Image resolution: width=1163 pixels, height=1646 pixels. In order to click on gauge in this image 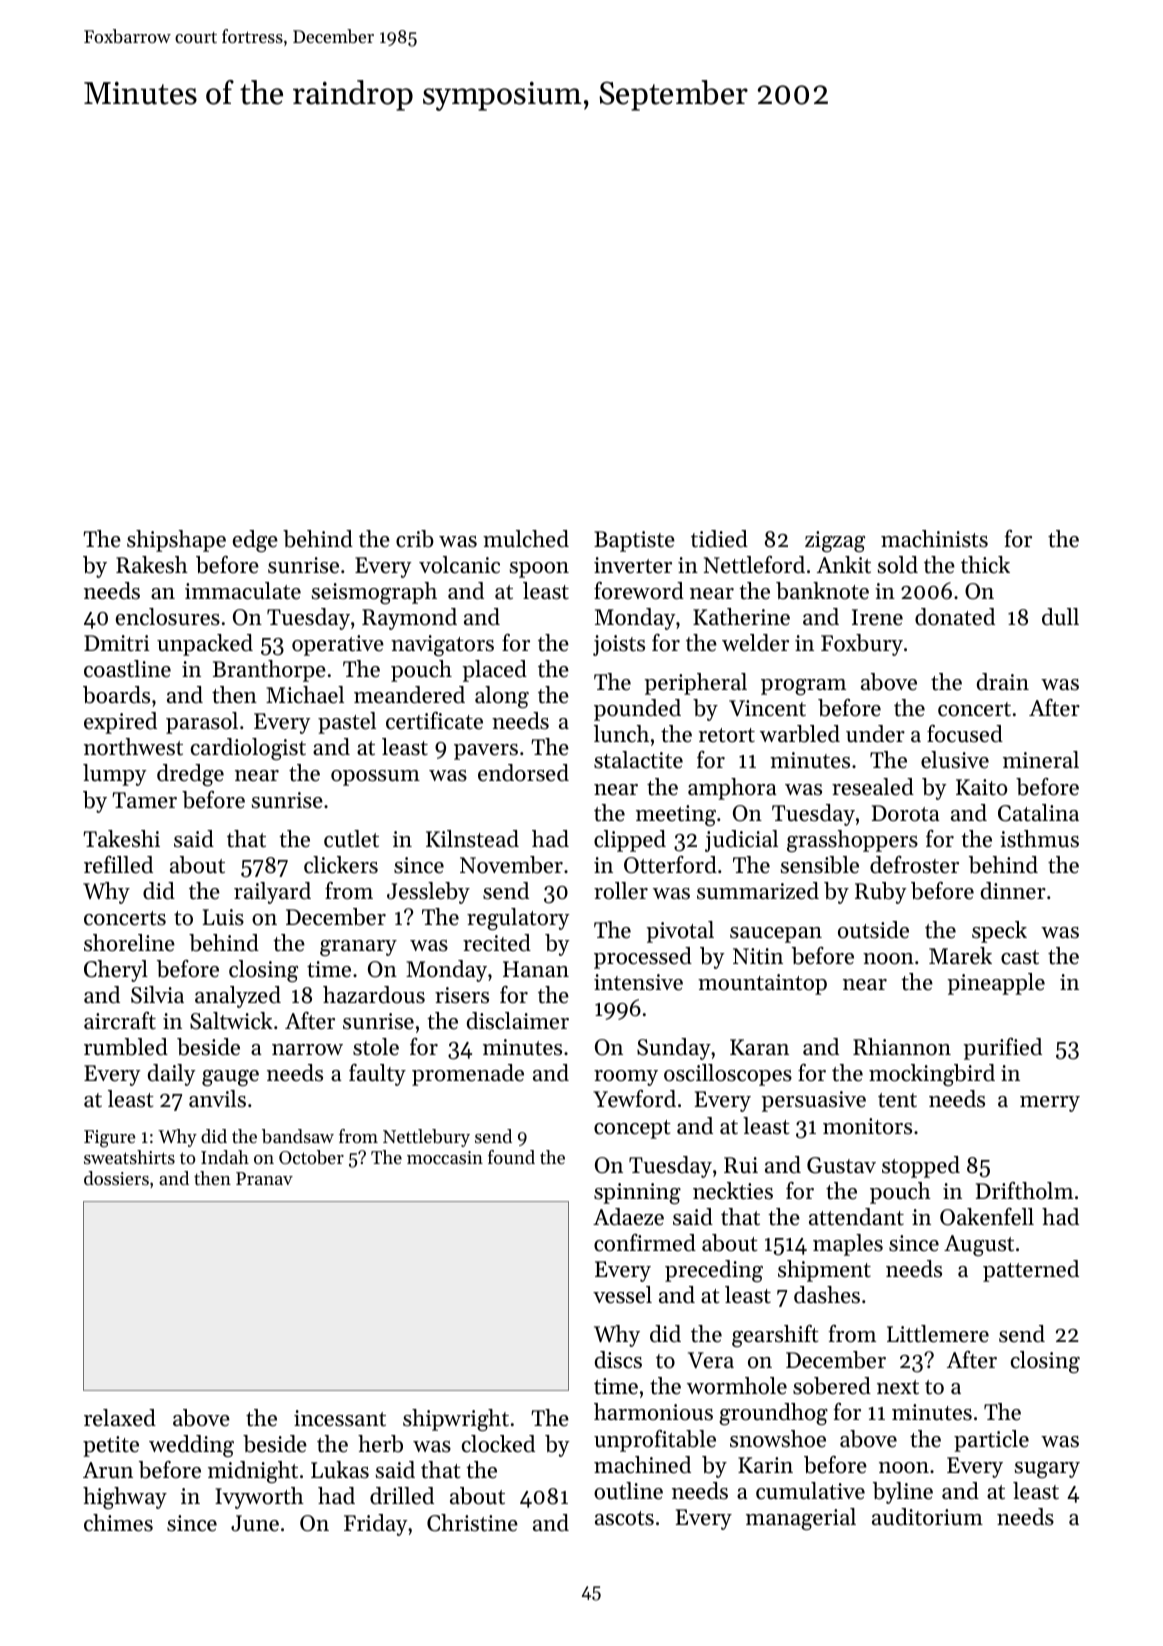, I will do `click(230, 1078)`.
